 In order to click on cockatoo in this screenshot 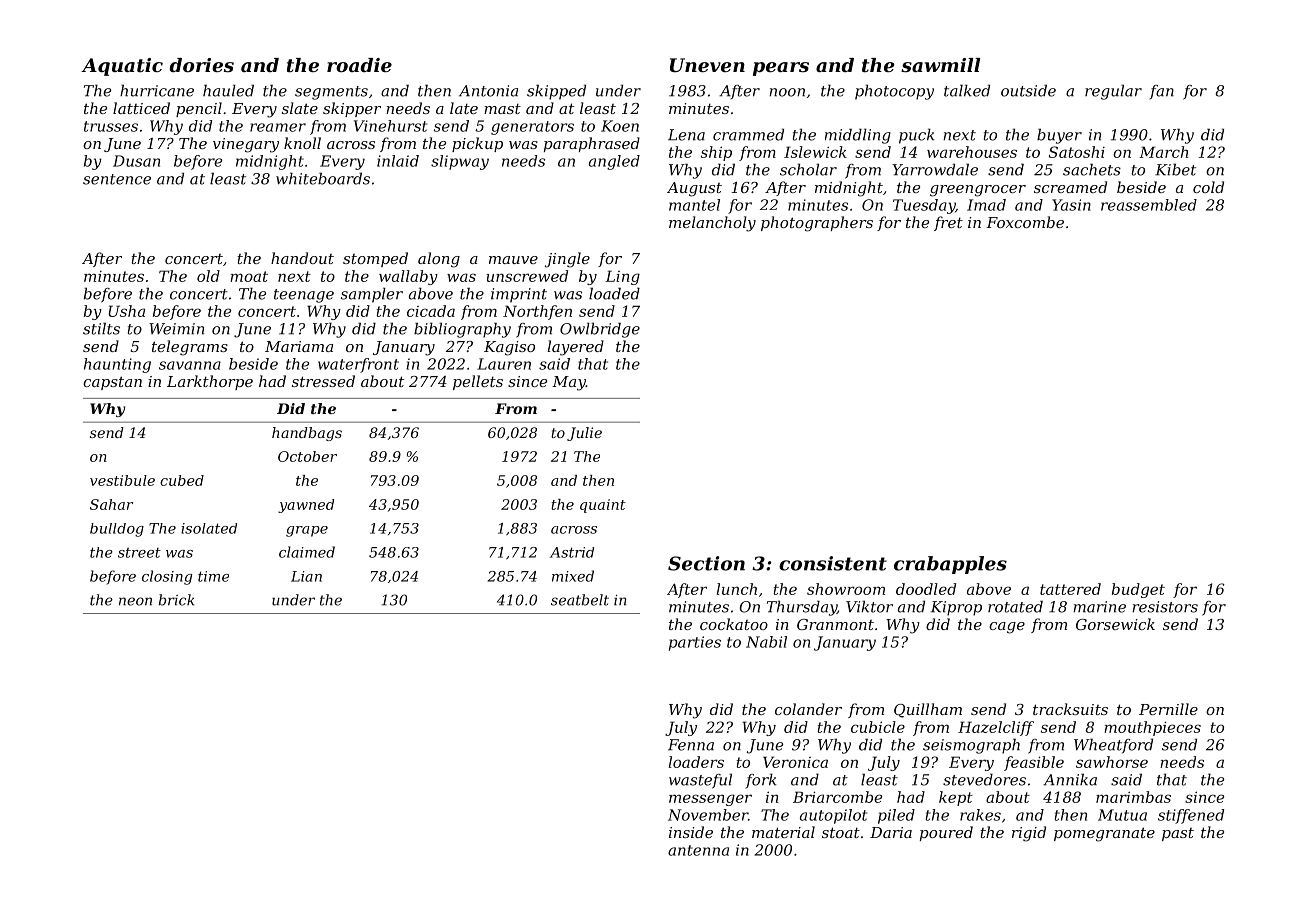, I will do `click(734, 624)`.
